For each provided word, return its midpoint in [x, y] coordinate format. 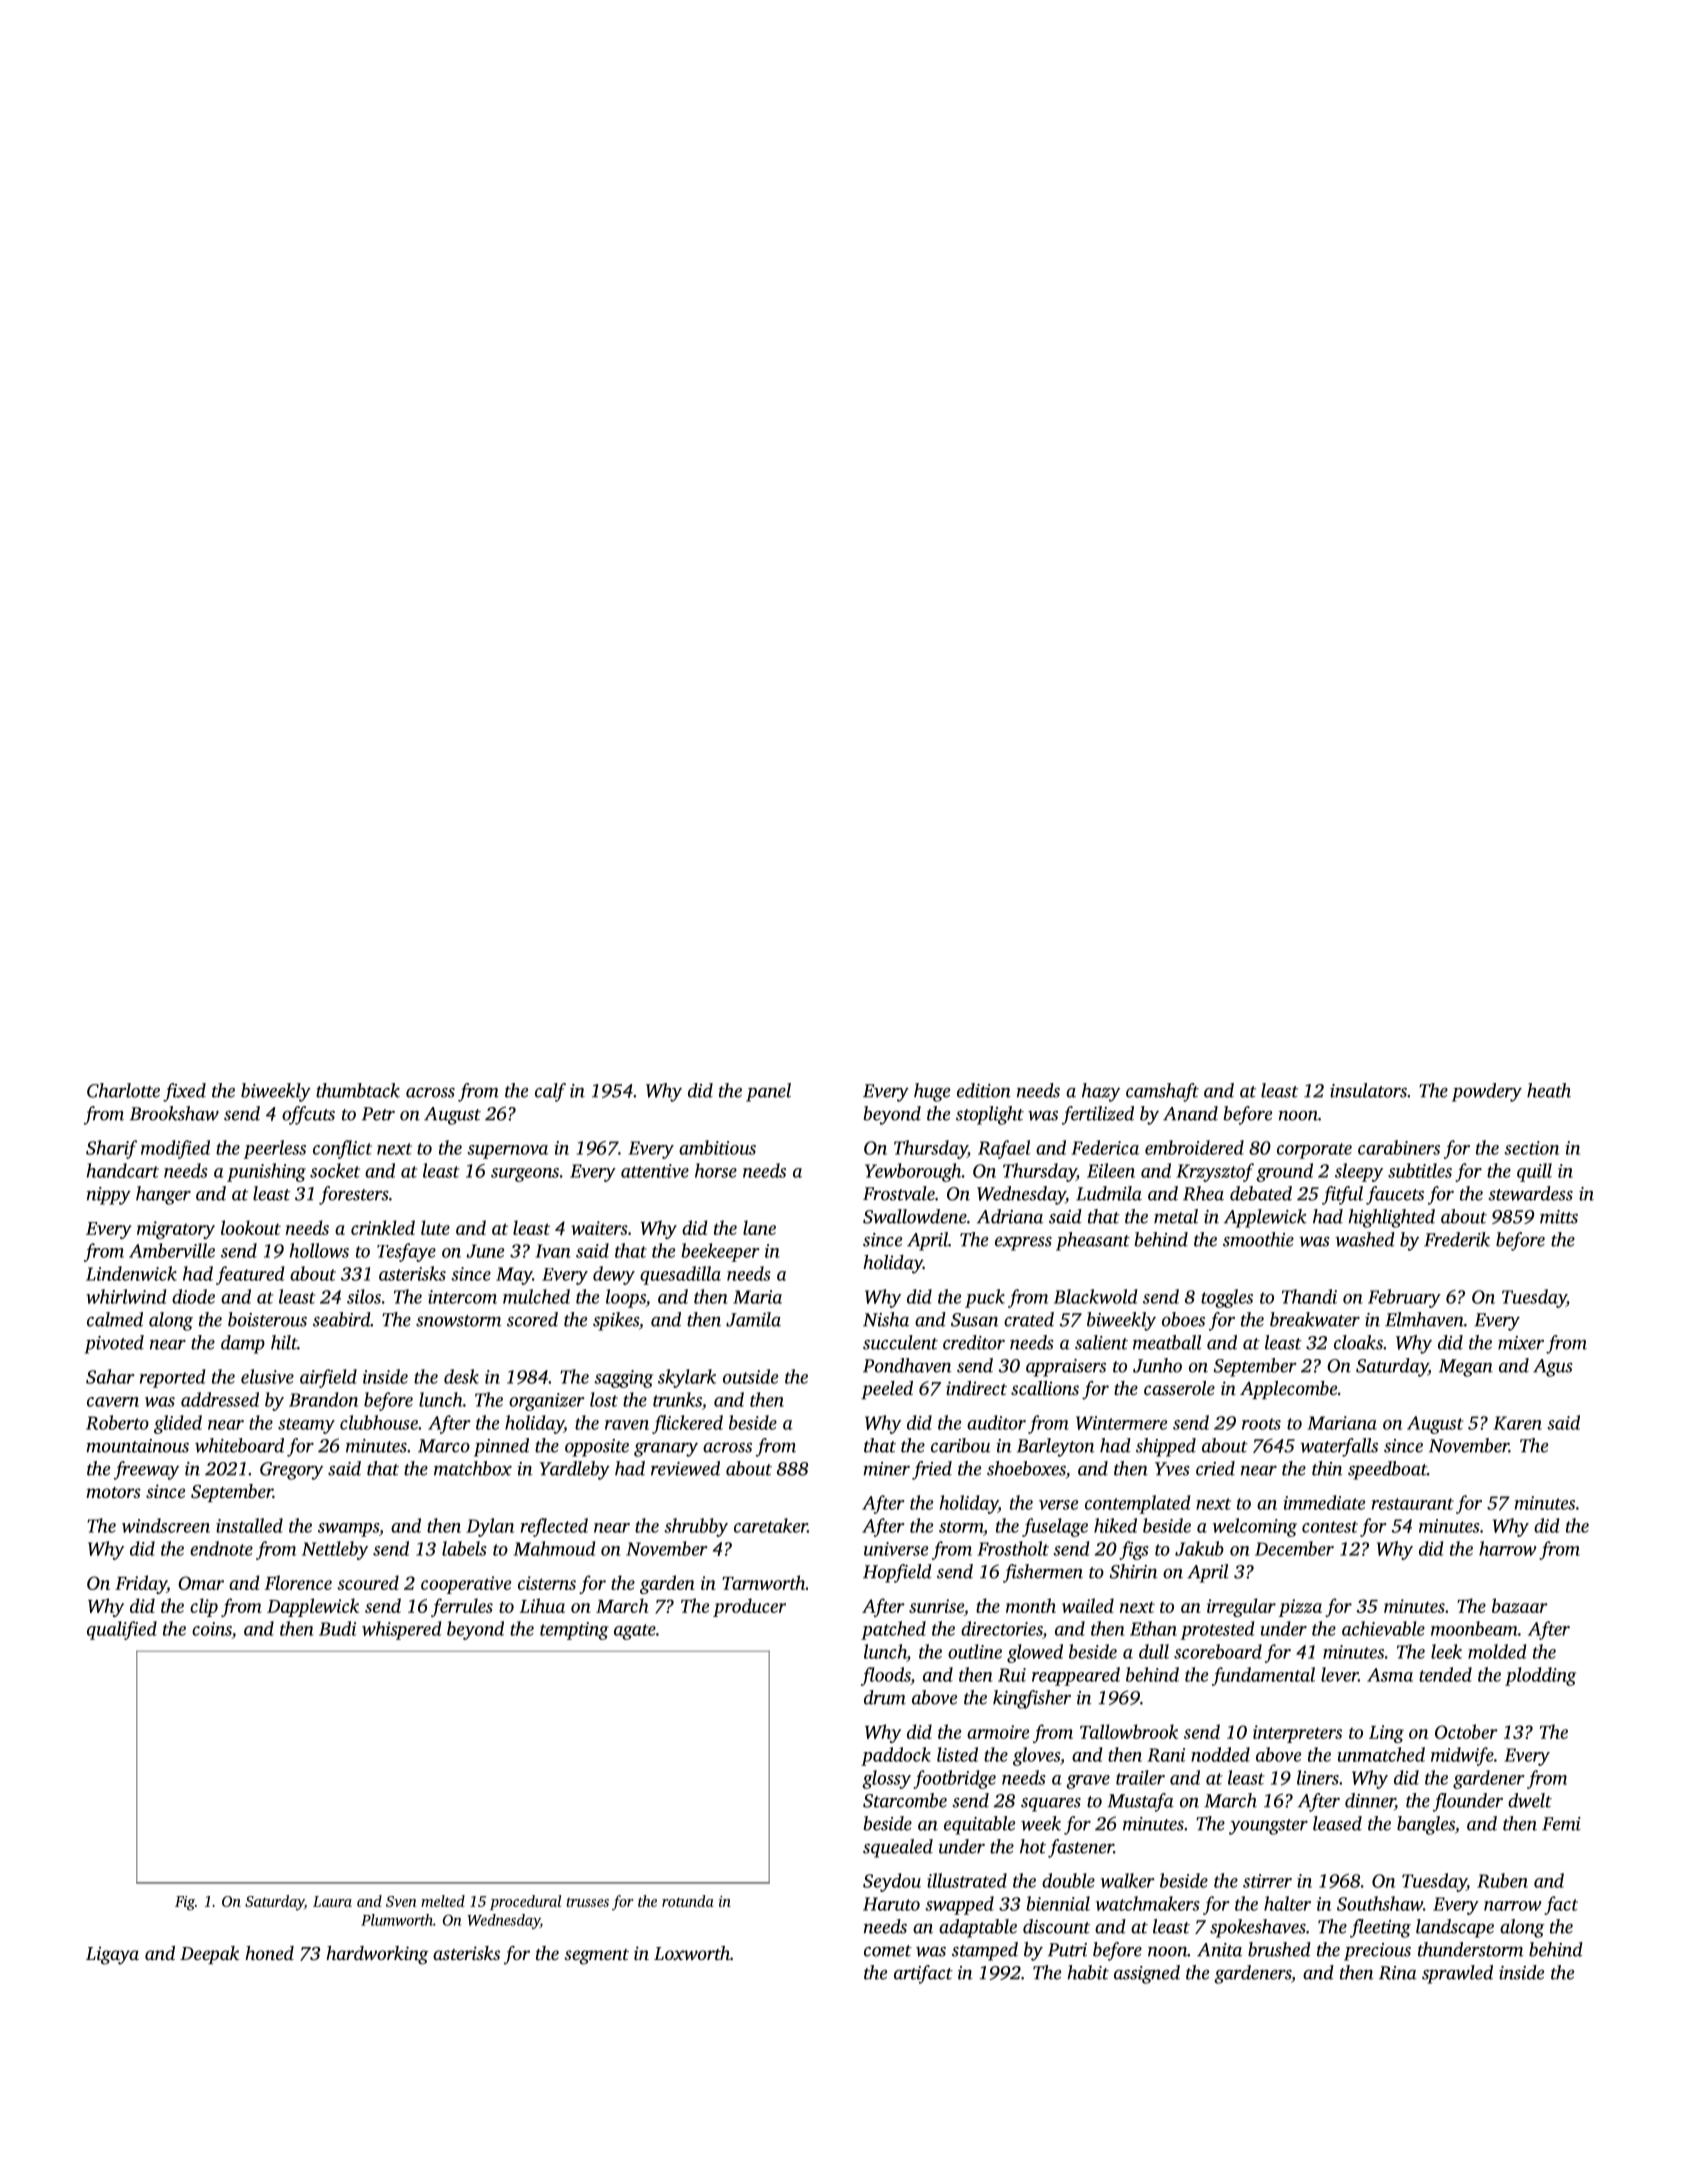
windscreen [166, 1525]
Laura [332, 1901]
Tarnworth [763, 1582]
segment [596, 1957]
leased [1337, 1823]
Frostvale [899, 1193]
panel [768, 1092]
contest [1330, 1527]
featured [250, 1275]
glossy [886, 1779]
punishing [266, 1172]
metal [1176, 1216]
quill [1534, 1172]
